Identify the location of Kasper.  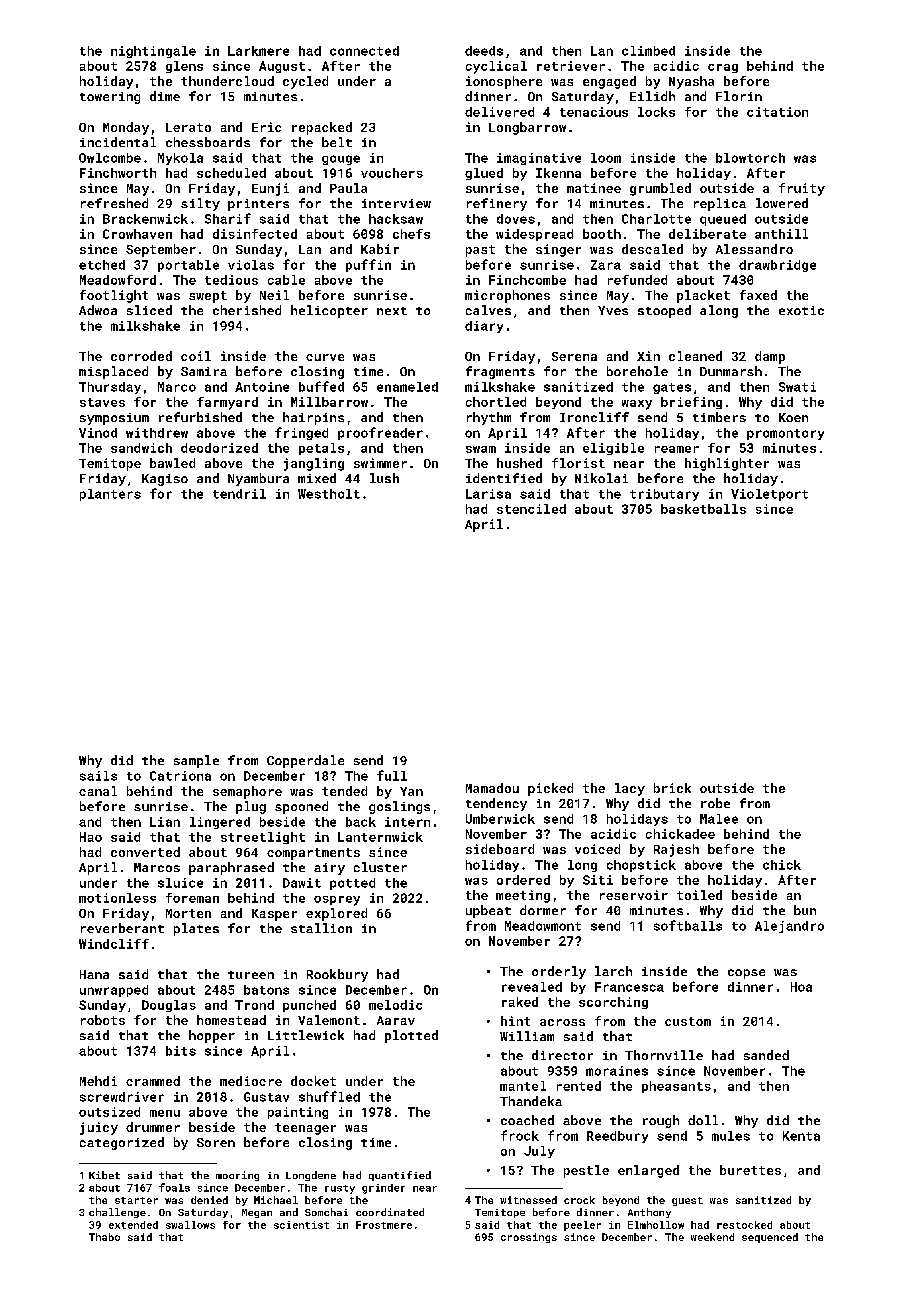
(274, 915).
